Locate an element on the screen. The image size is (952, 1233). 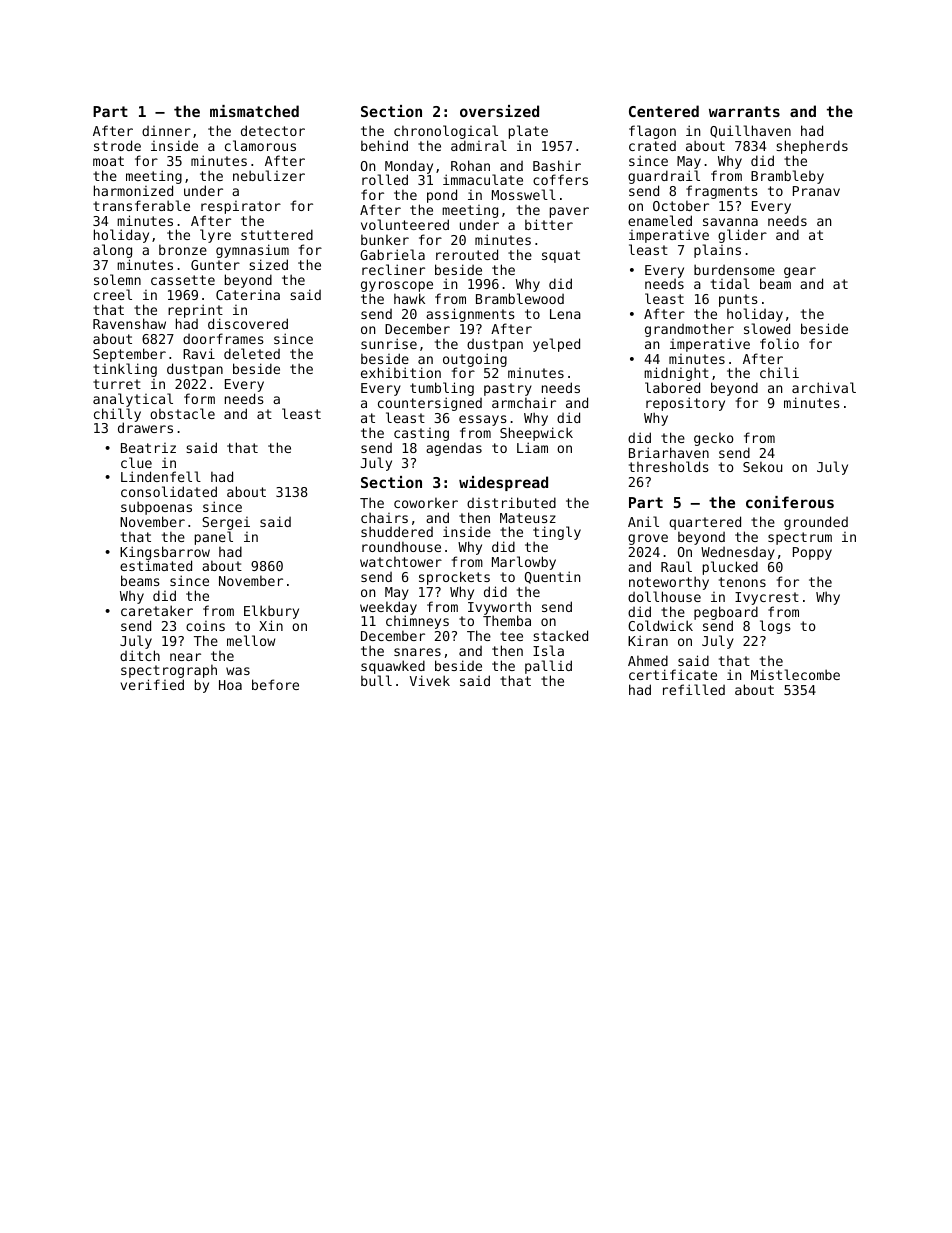
tenons is located at coordinates (742, 582).
